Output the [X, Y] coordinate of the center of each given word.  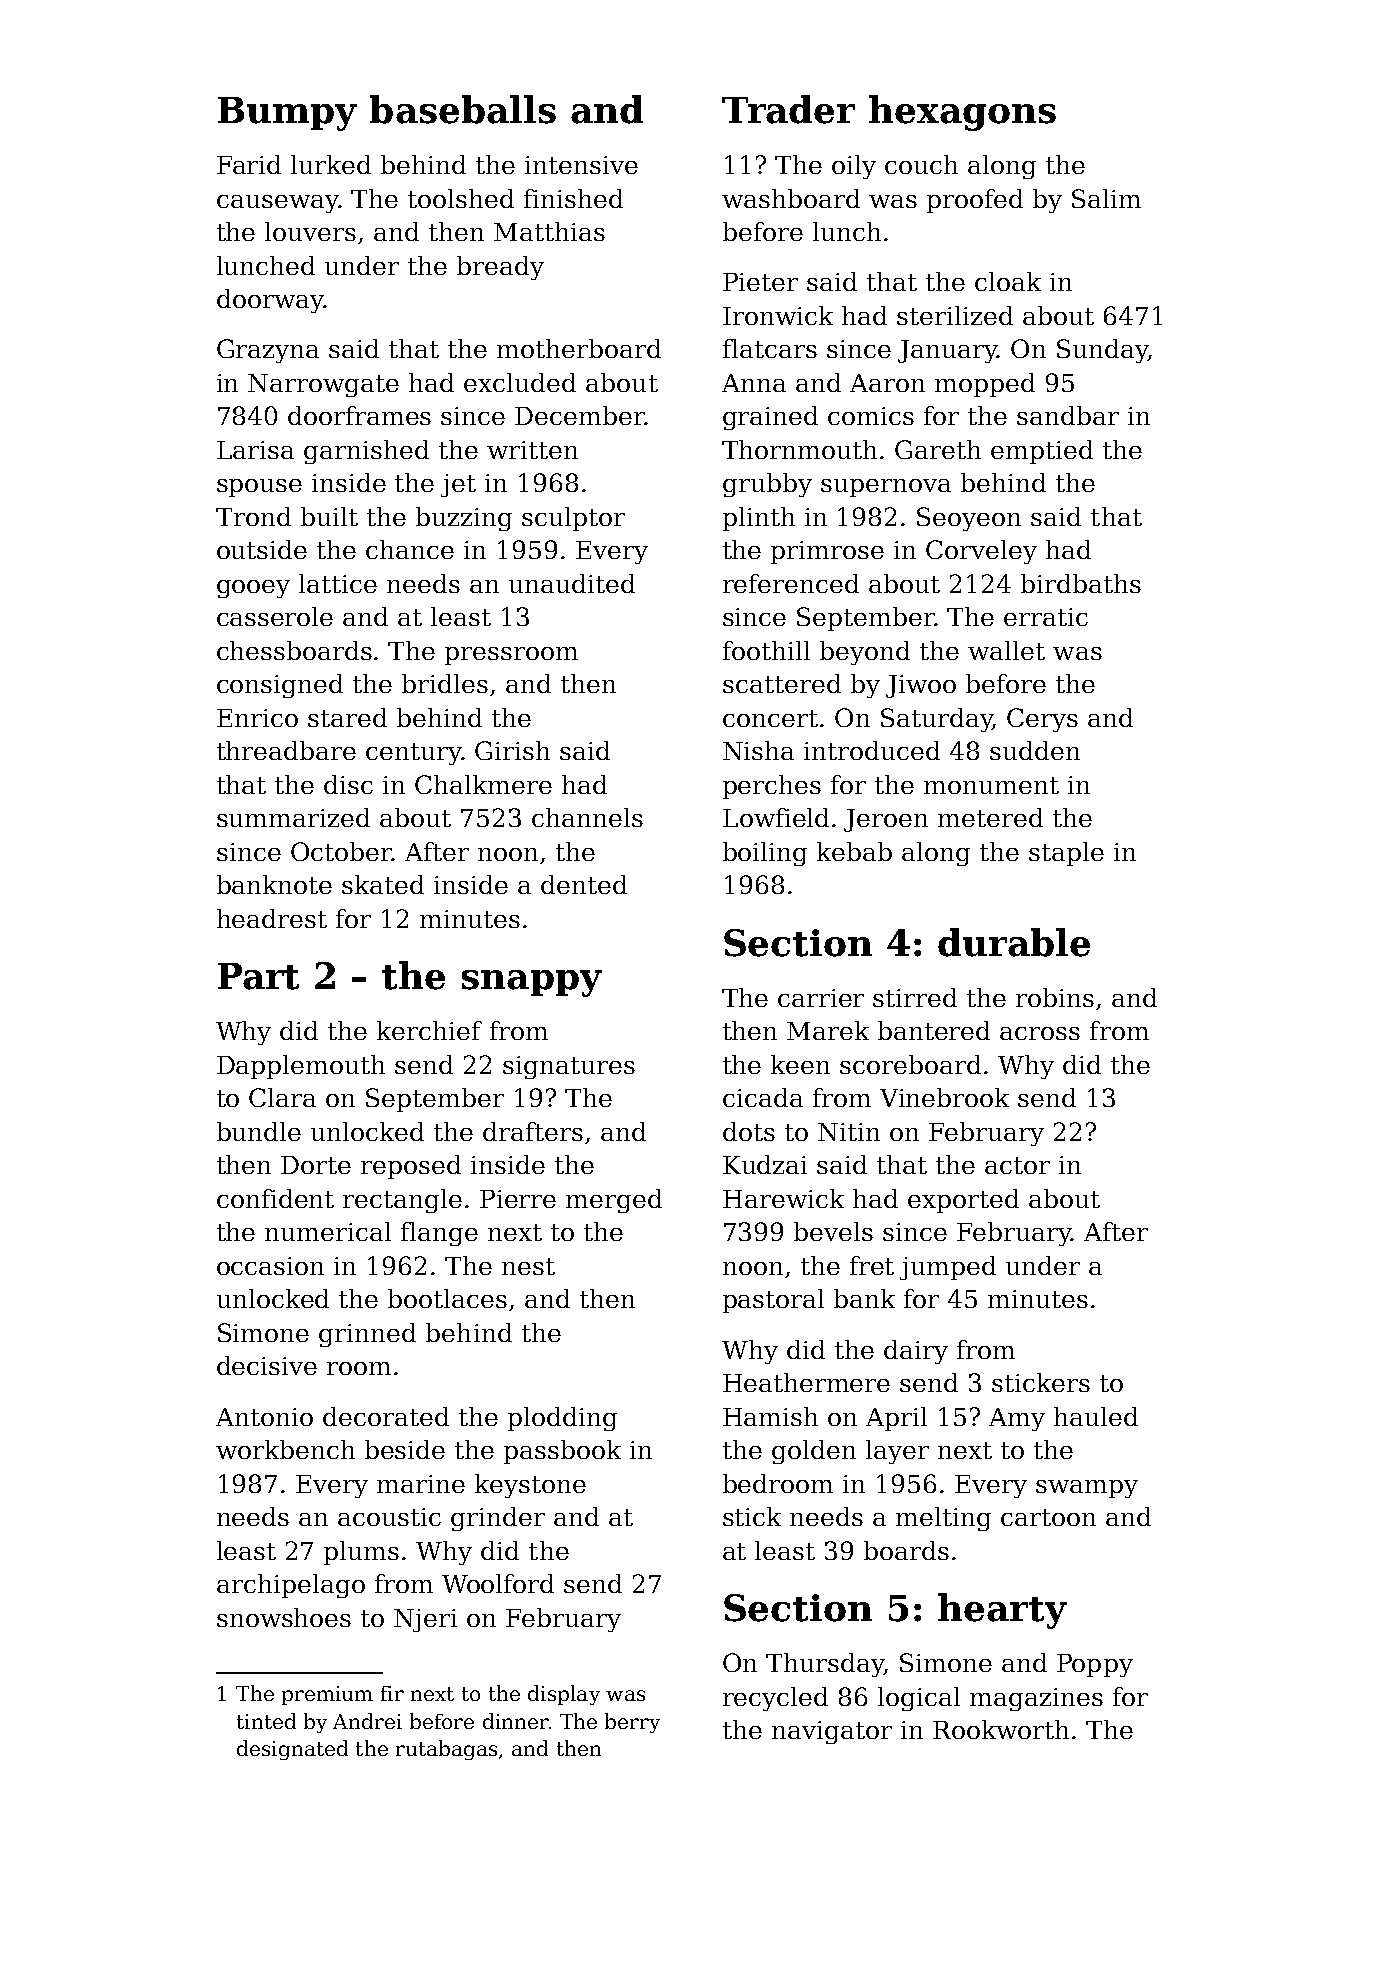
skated [383, 884]
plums [361, 1553]
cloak [1008, 281]
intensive [581, 165]
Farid [249, 164]
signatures [569, 1067]
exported [963, 1201]
